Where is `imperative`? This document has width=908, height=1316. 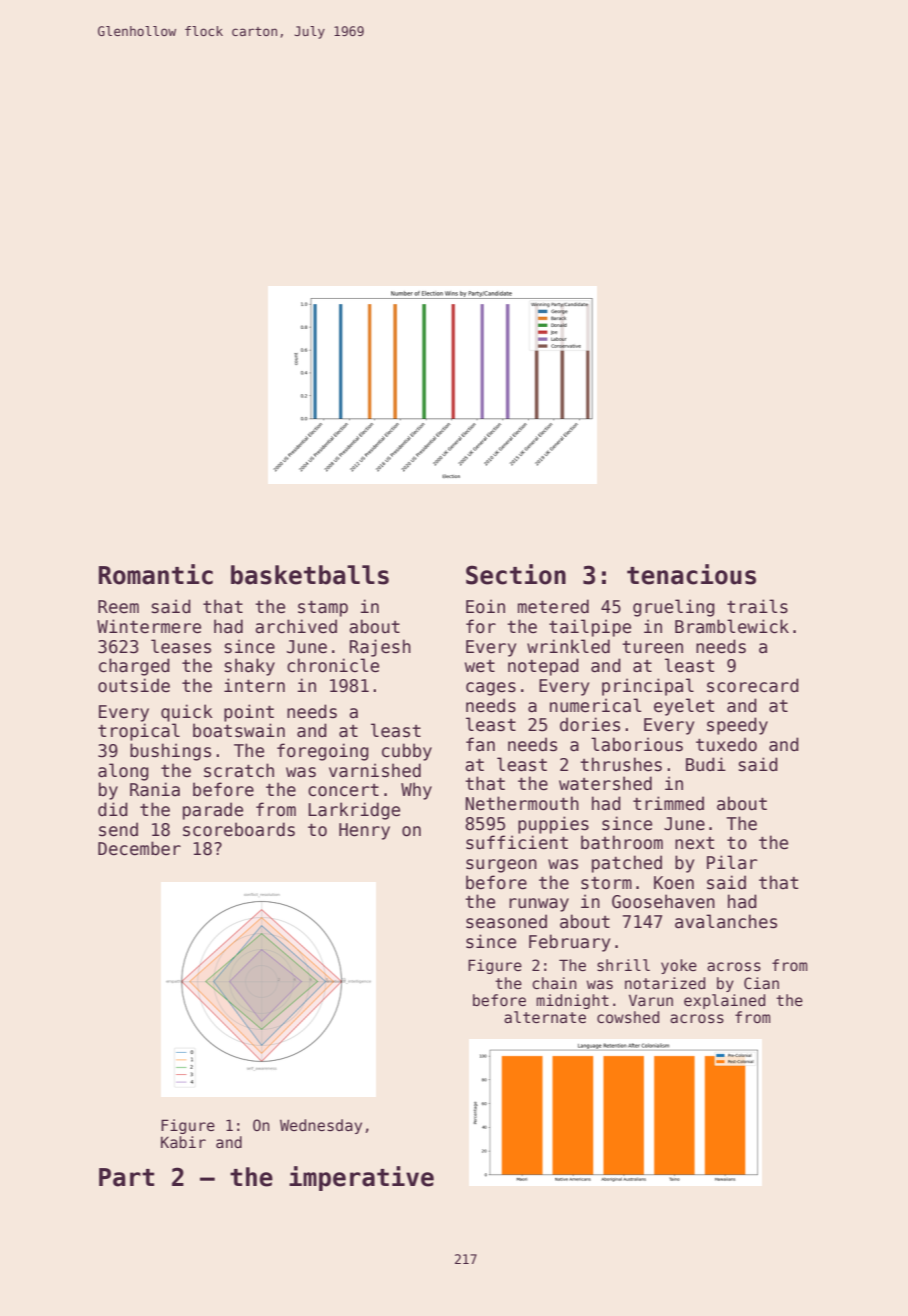
imperative is located at coordinates (361, 1178).
